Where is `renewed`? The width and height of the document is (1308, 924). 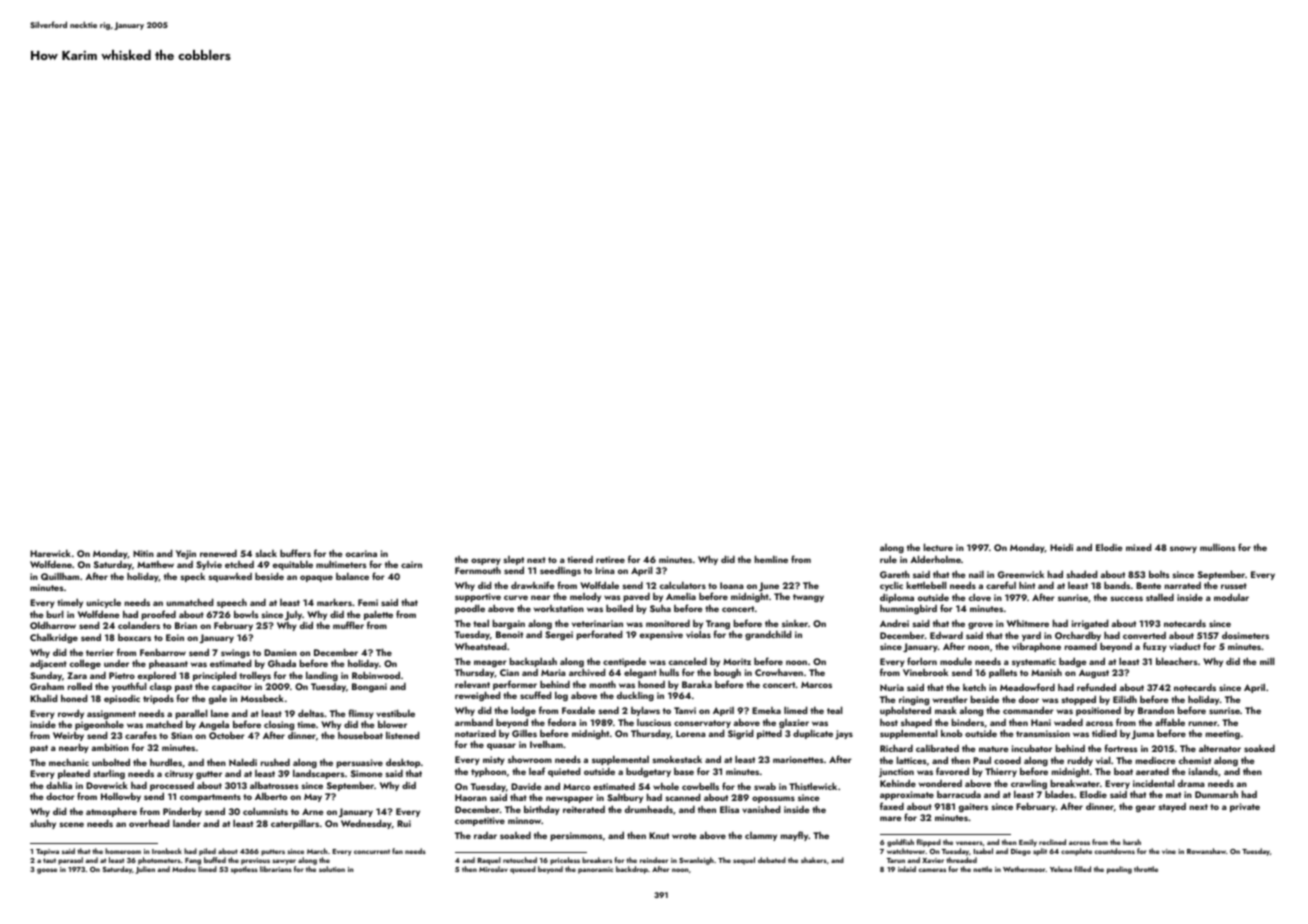 renewed is located at coordinates (218, 553).
